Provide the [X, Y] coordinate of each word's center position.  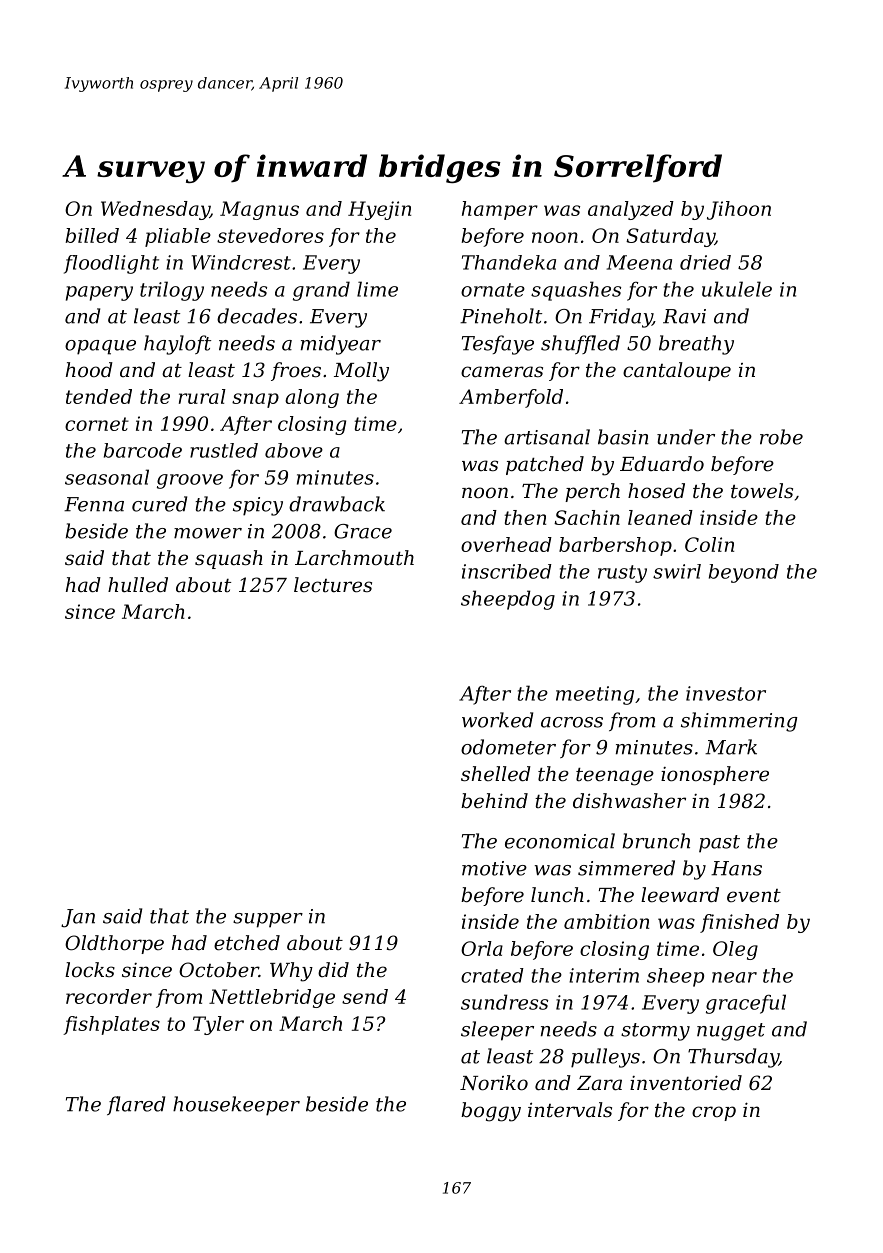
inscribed [507, 571]
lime [377, 289]
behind [494, 801]
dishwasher [629, 800]
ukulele [737, 289]
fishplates [111, 1025]
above [294, 450]
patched [545, 465]
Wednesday [155, 210]
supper [268, 920]
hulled [138, 585]
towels [762, 491]
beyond [744, 573]
